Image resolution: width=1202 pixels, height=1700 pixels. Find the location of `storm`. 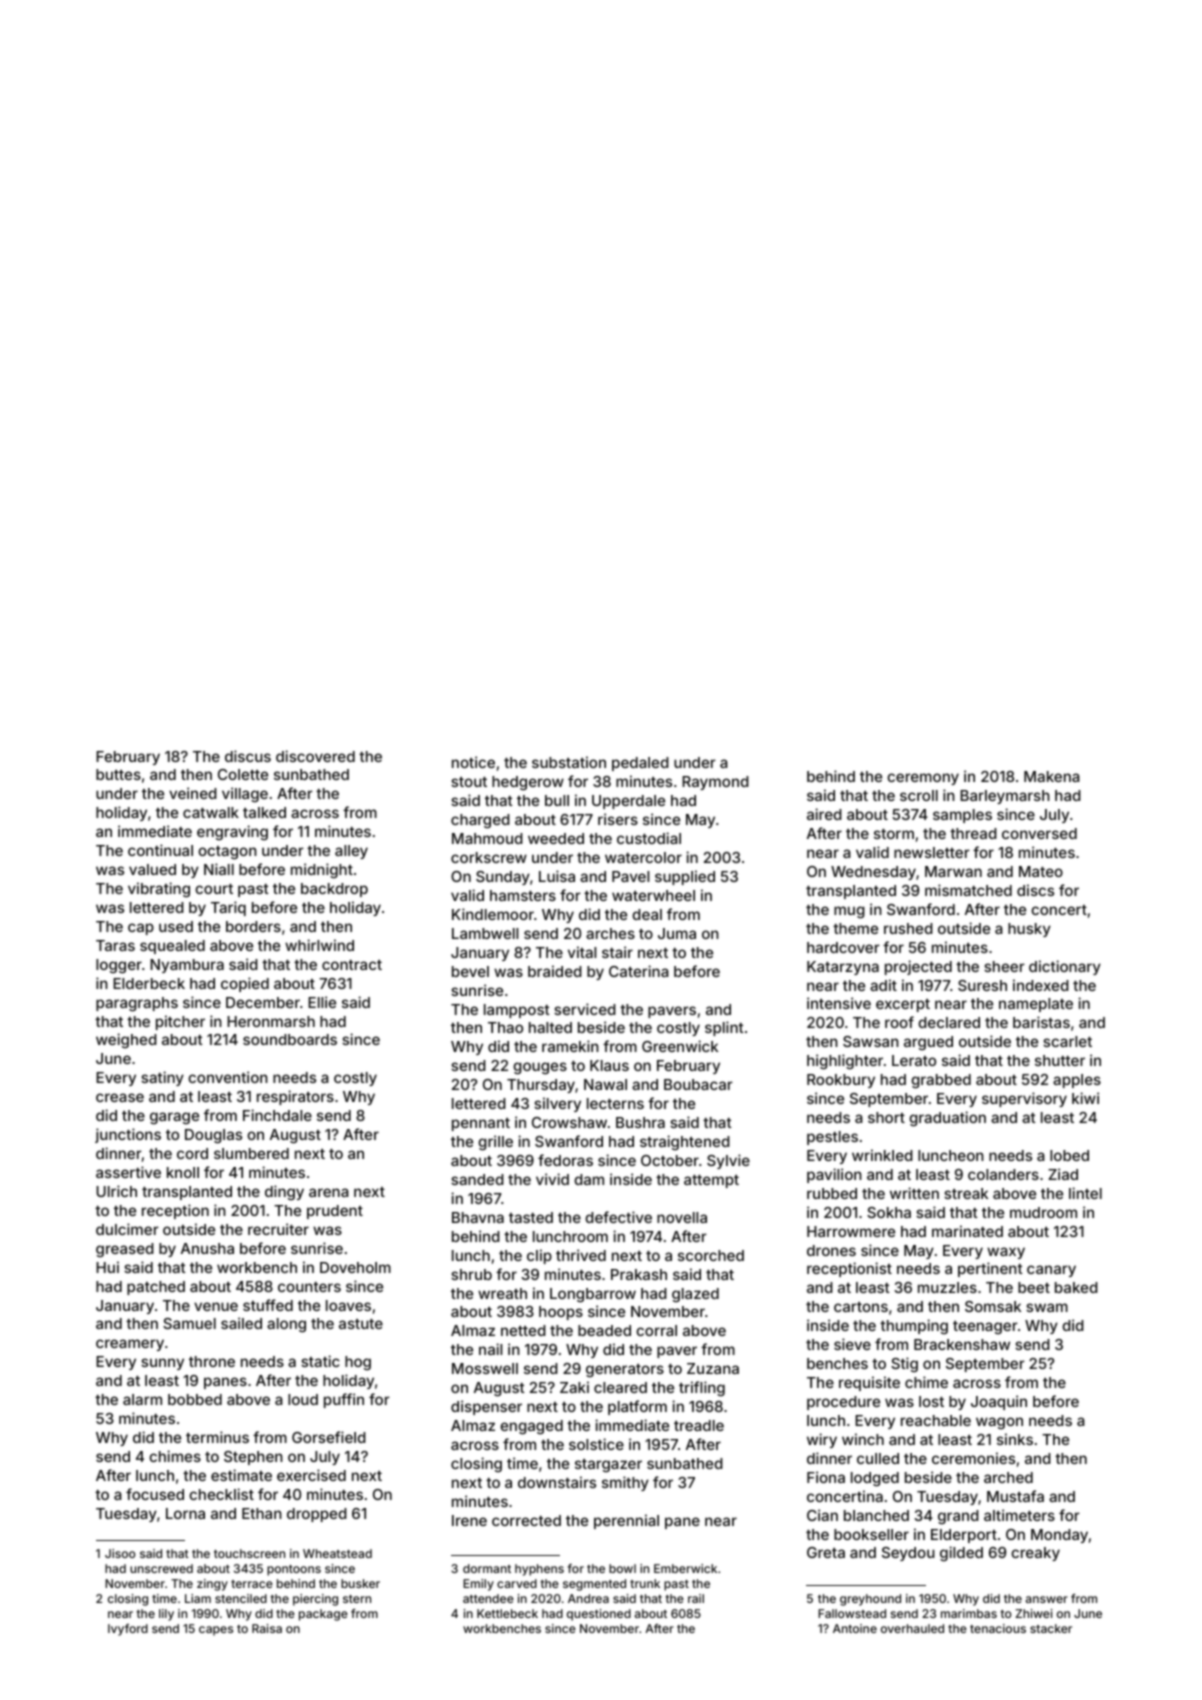

storm is located at coordinates (894, 834).
